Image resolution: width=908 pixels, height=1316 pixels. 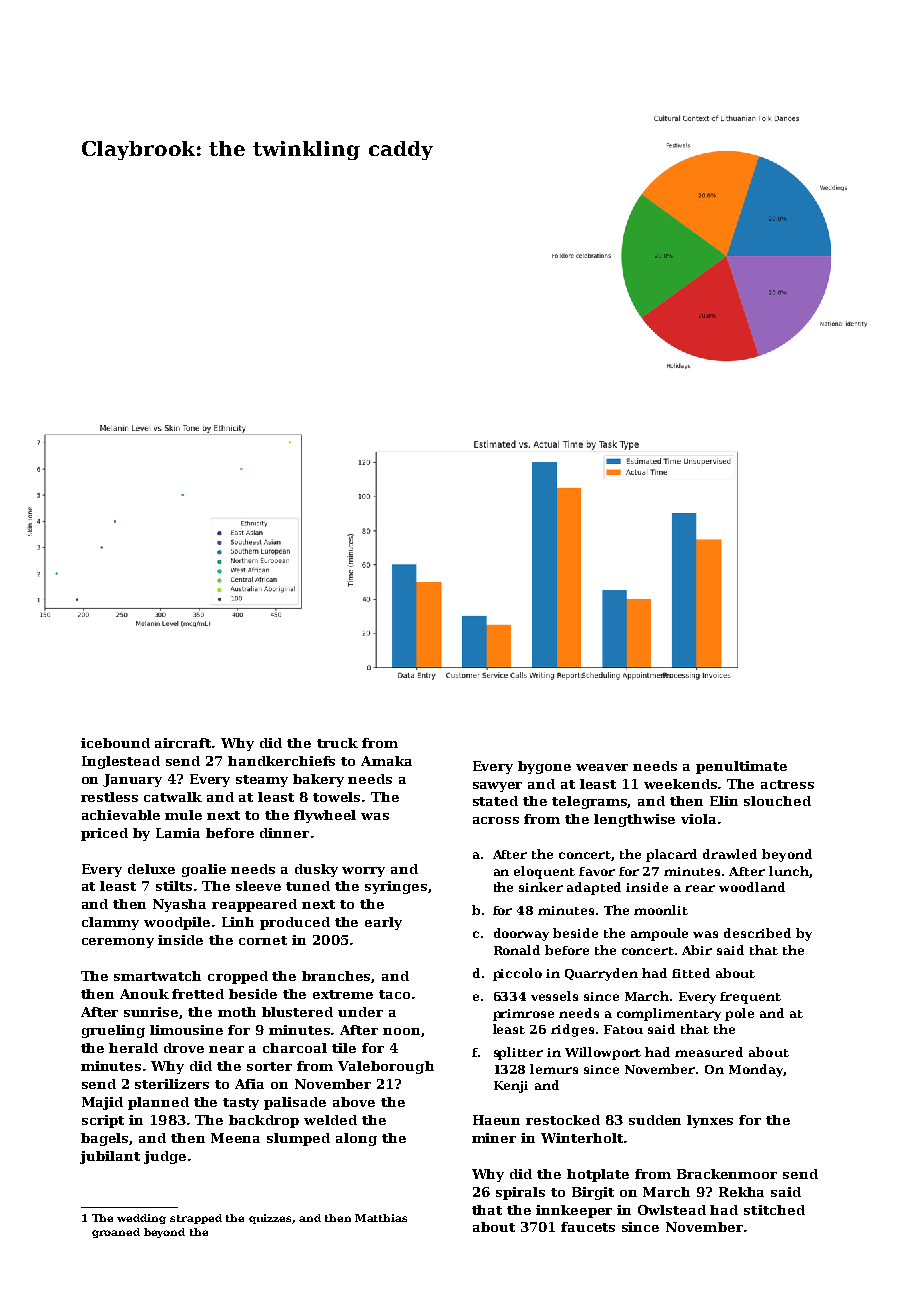 I want to click on across, so click(x=496, y=820).
